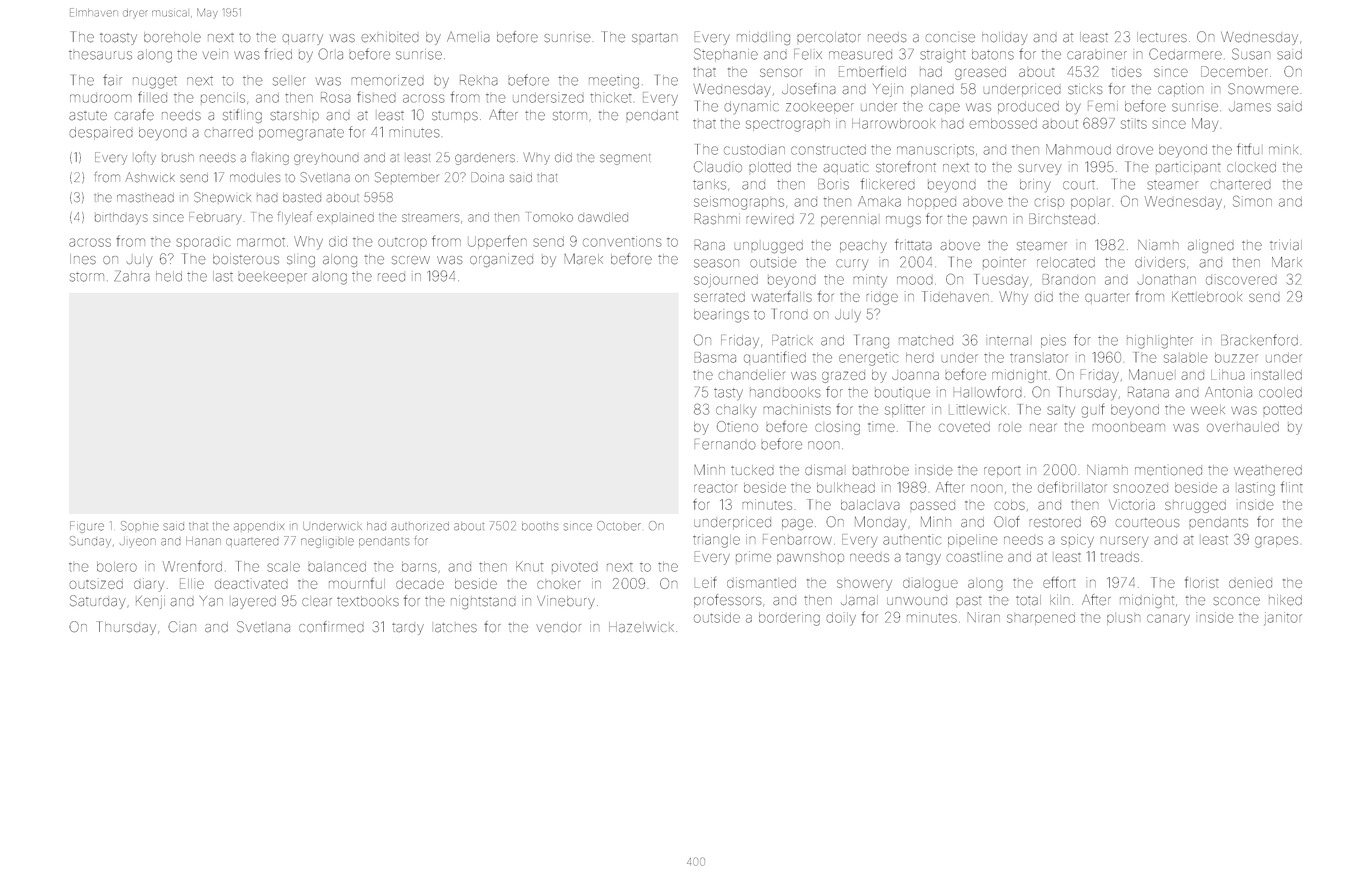  What do you see at coordinates (984, 617) in the page?
I see `Niran` at bounding box center [984, 617].
